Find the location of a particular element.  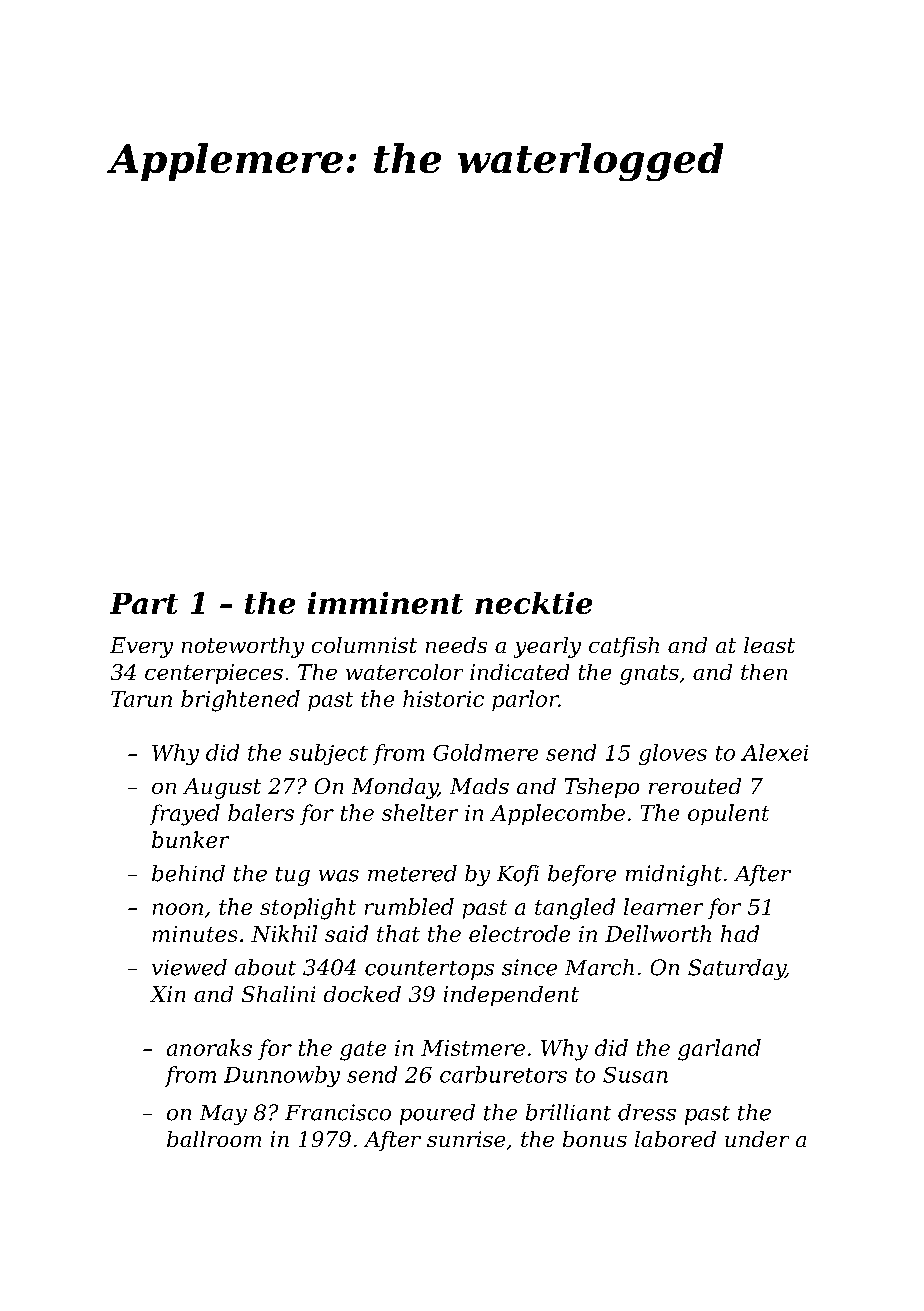

necktie is located at coordinates (533, 603).
